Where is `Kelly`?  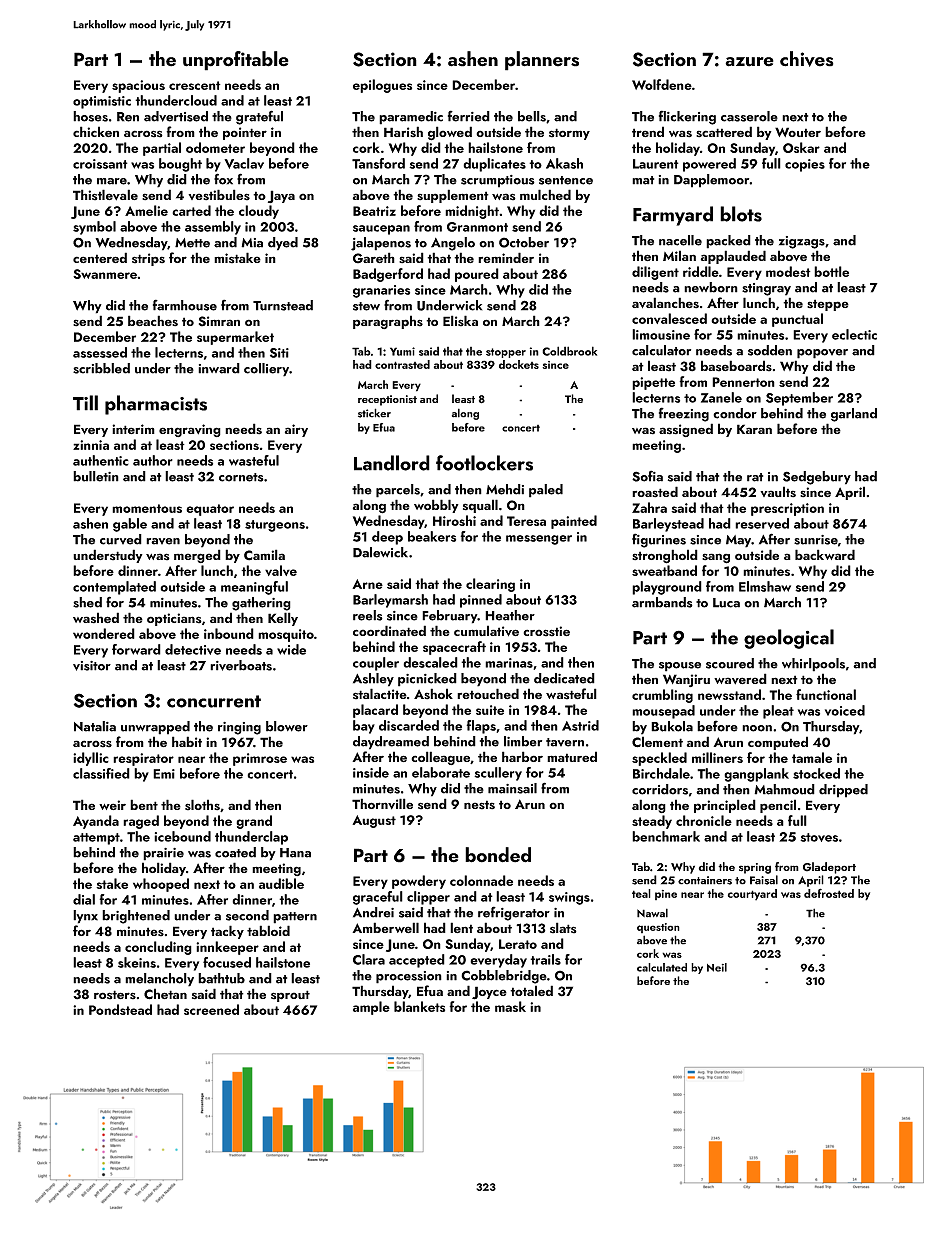 Kelly is located at coordinates (283, 619).
